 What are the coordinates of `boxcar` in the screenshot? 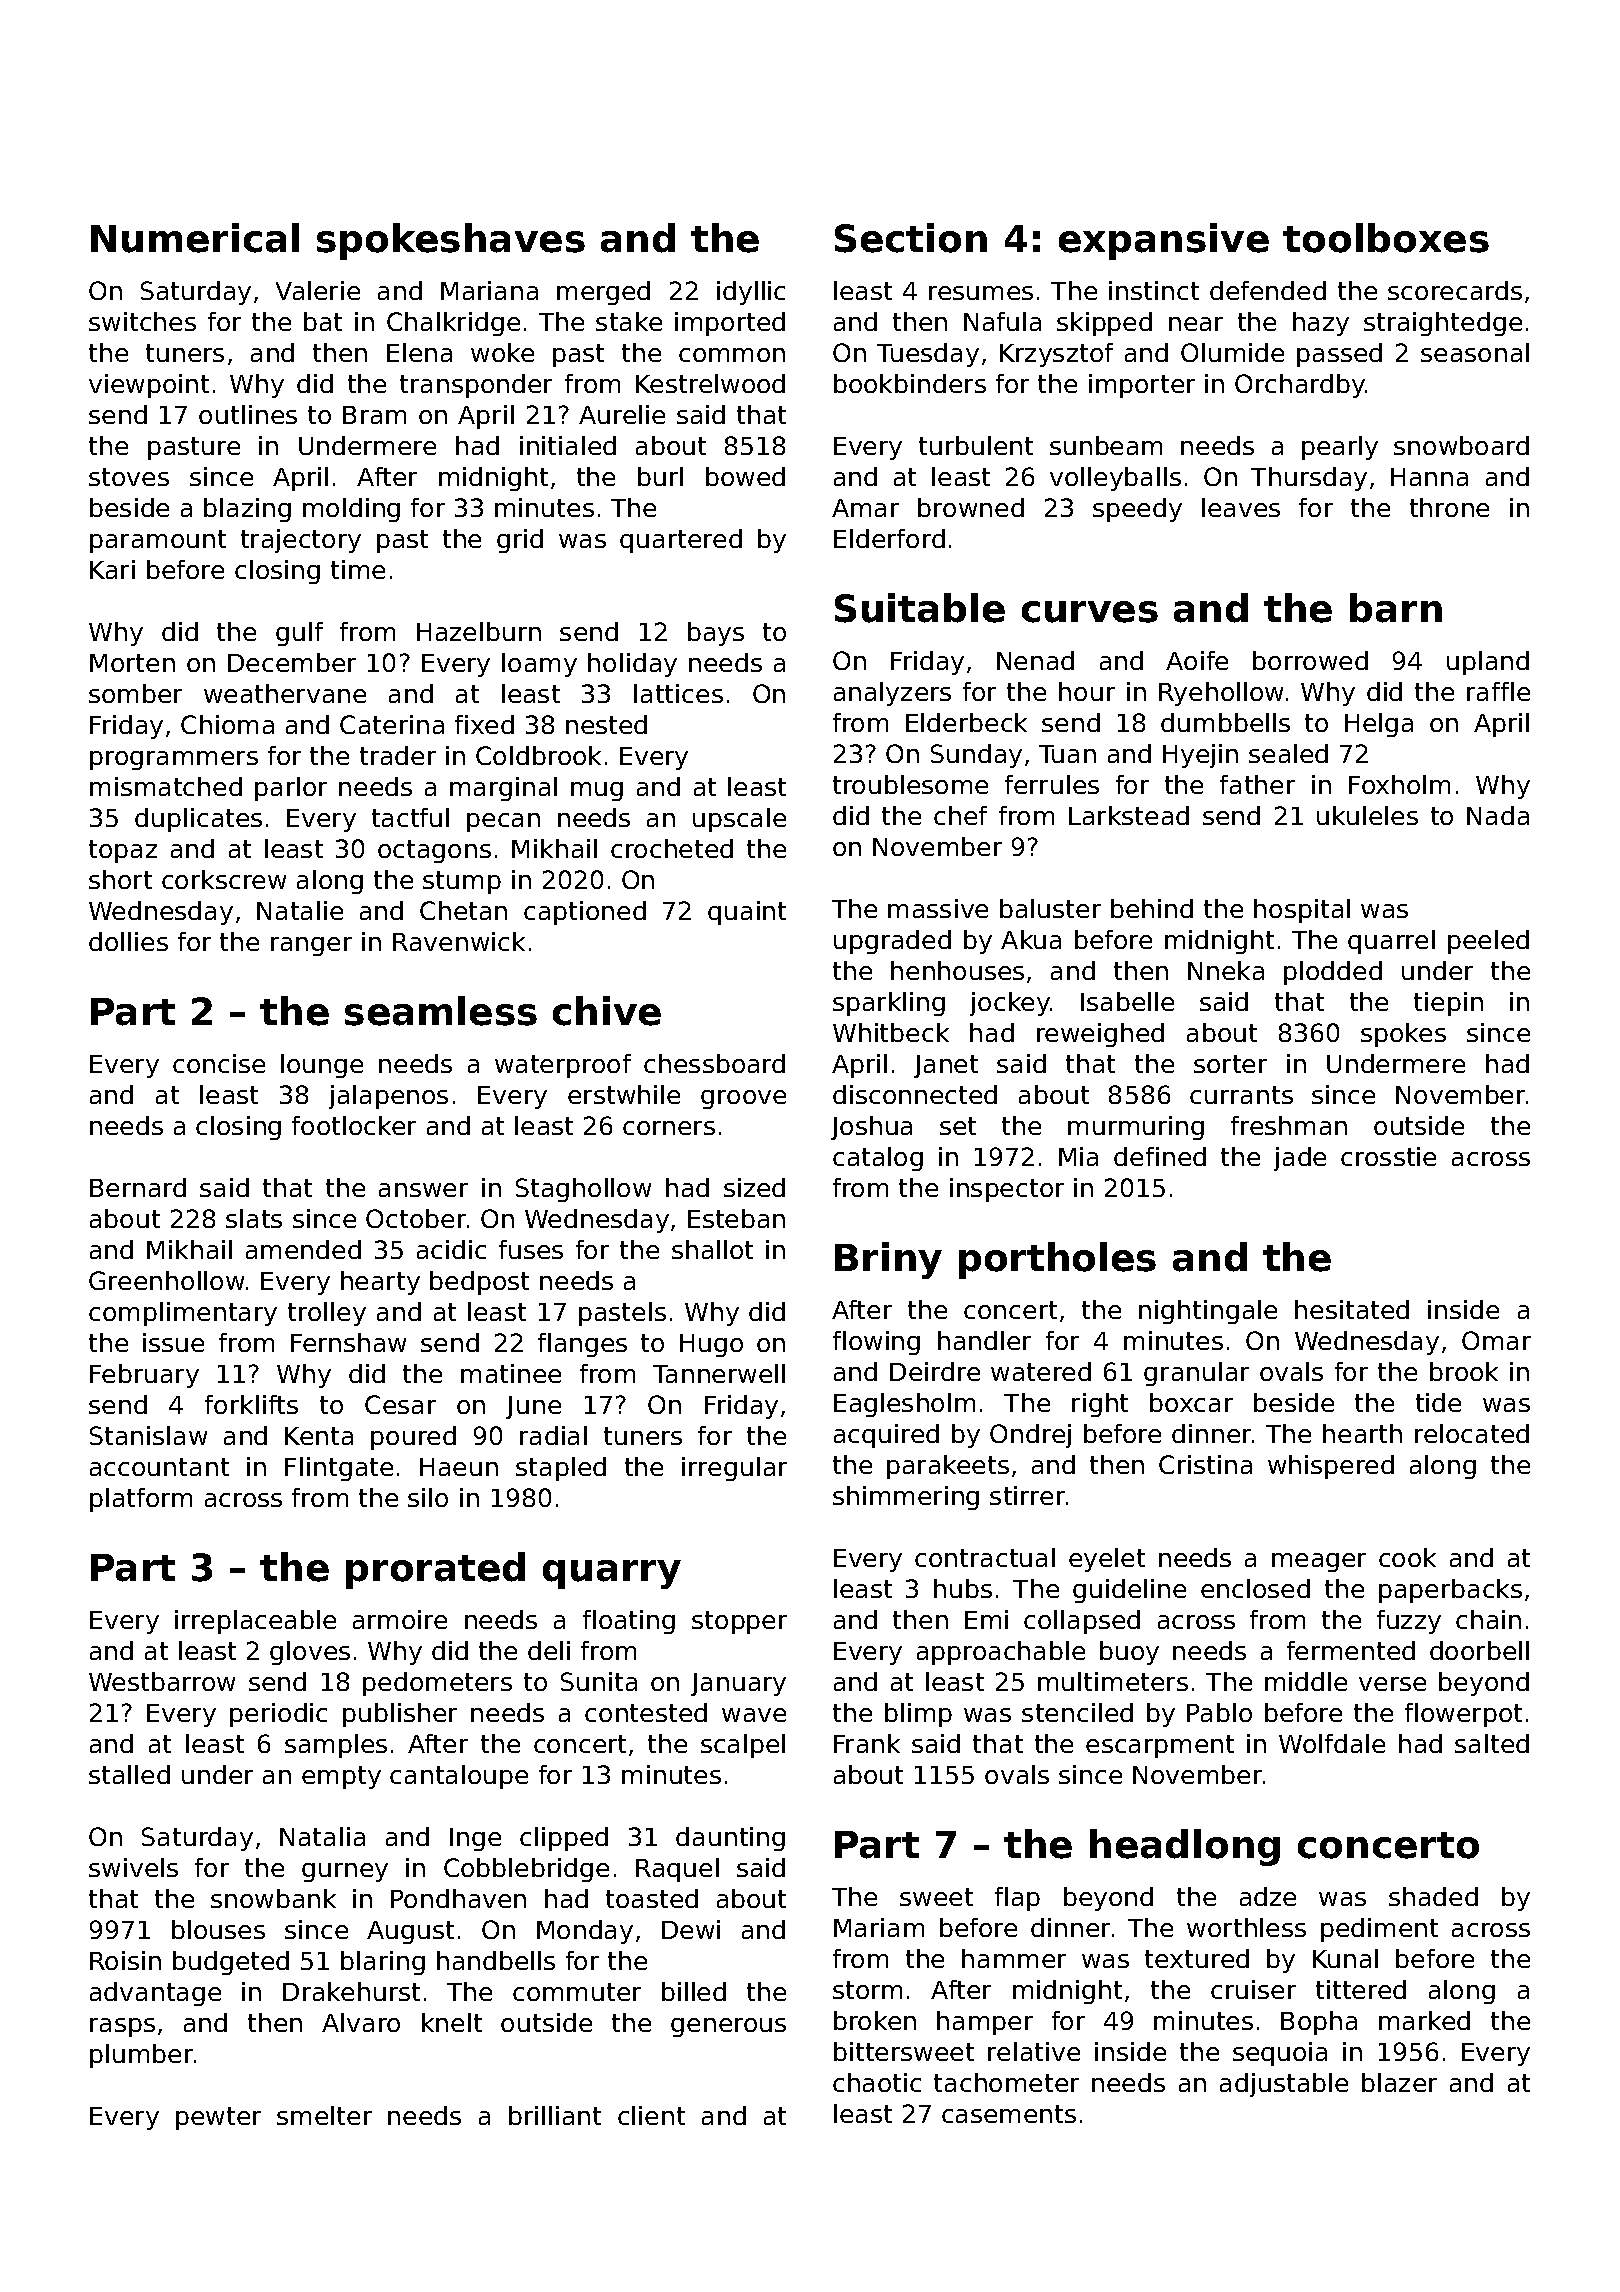 It's located at (1191, 1402).
